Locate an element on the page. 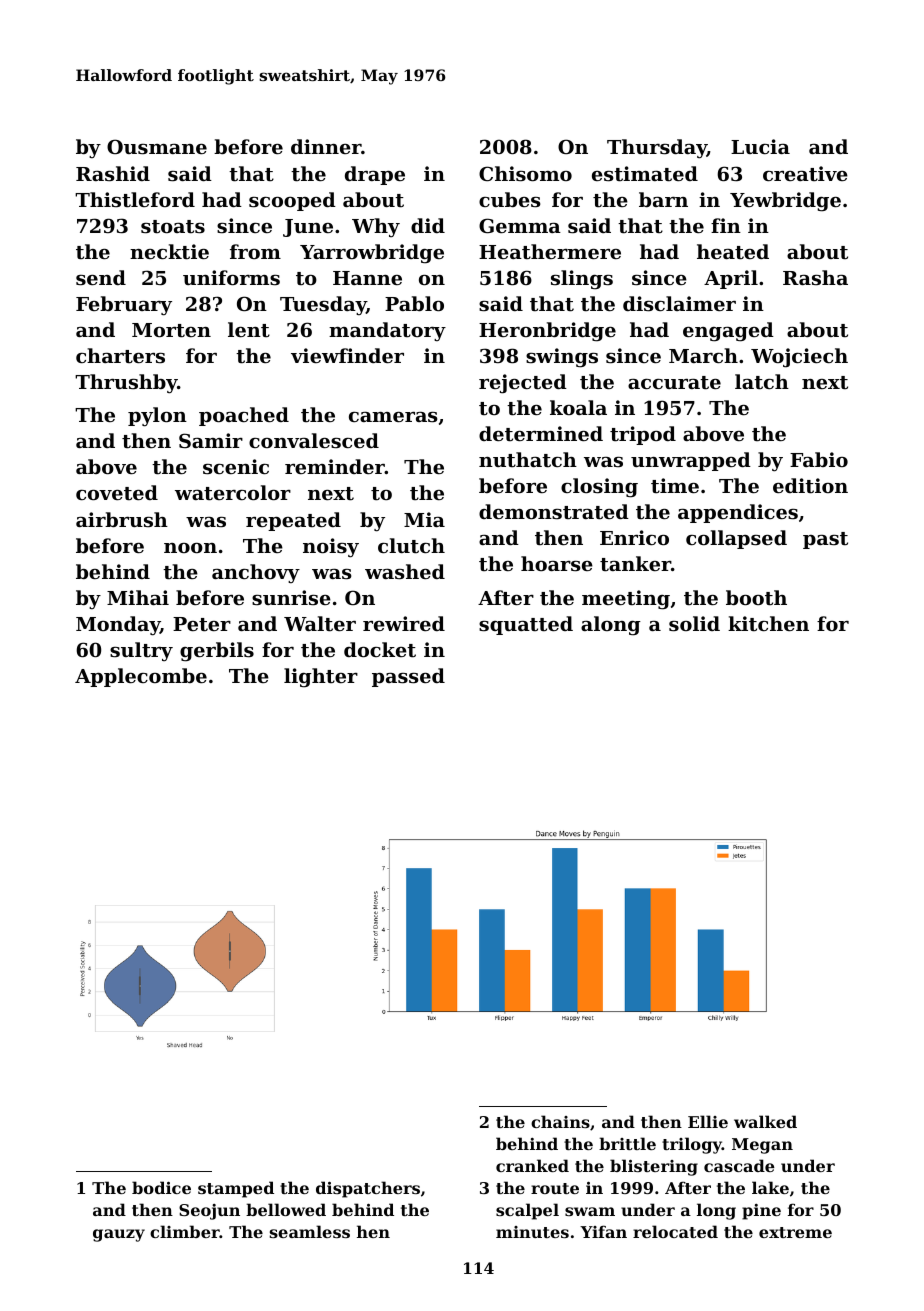 Image resolution: width=924 pixels, height=1311 pixels. kitchen is located at coordinates (768, 623).
